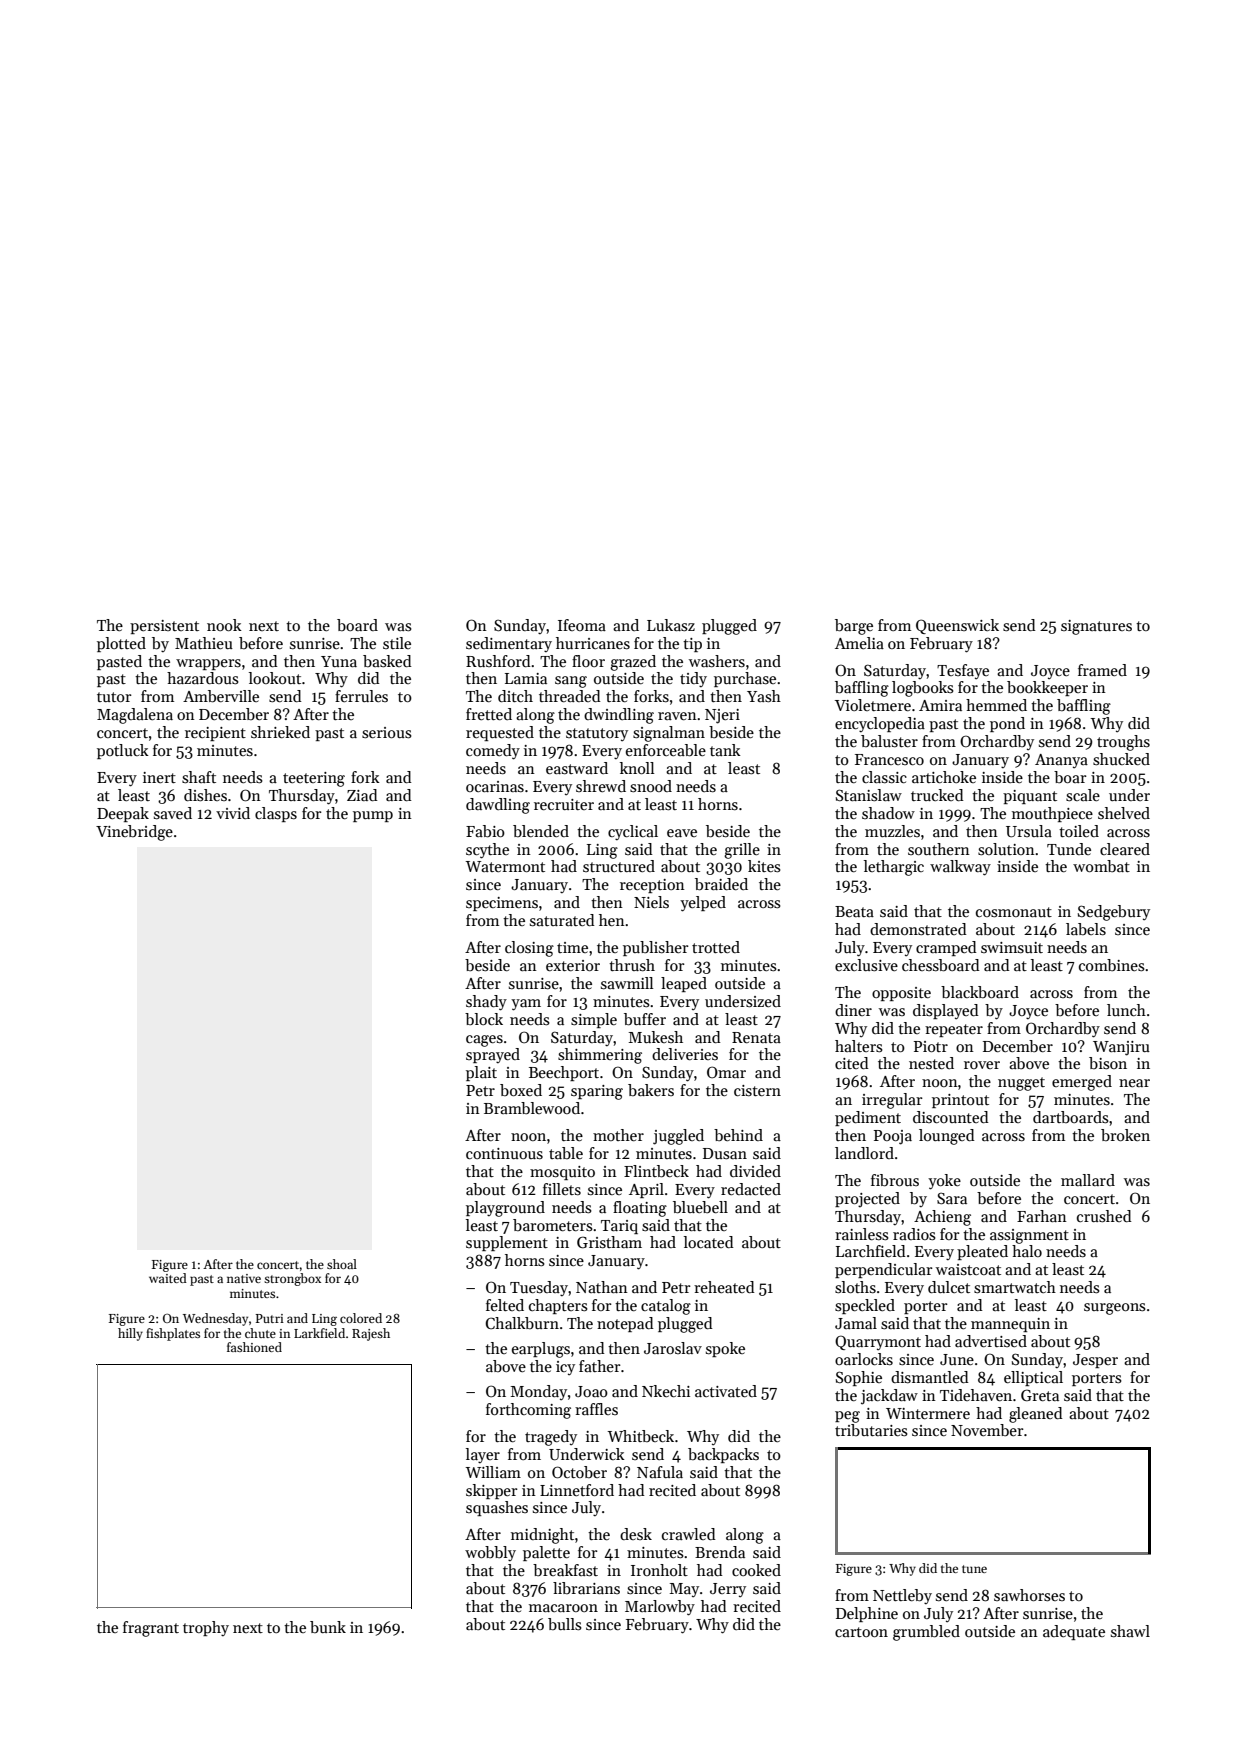 The width and height of the page is (1247, 1763). What do you see at coordinates (963, 671) in the page?
I see `Tesfaye` at bounding box center [963, 671].
